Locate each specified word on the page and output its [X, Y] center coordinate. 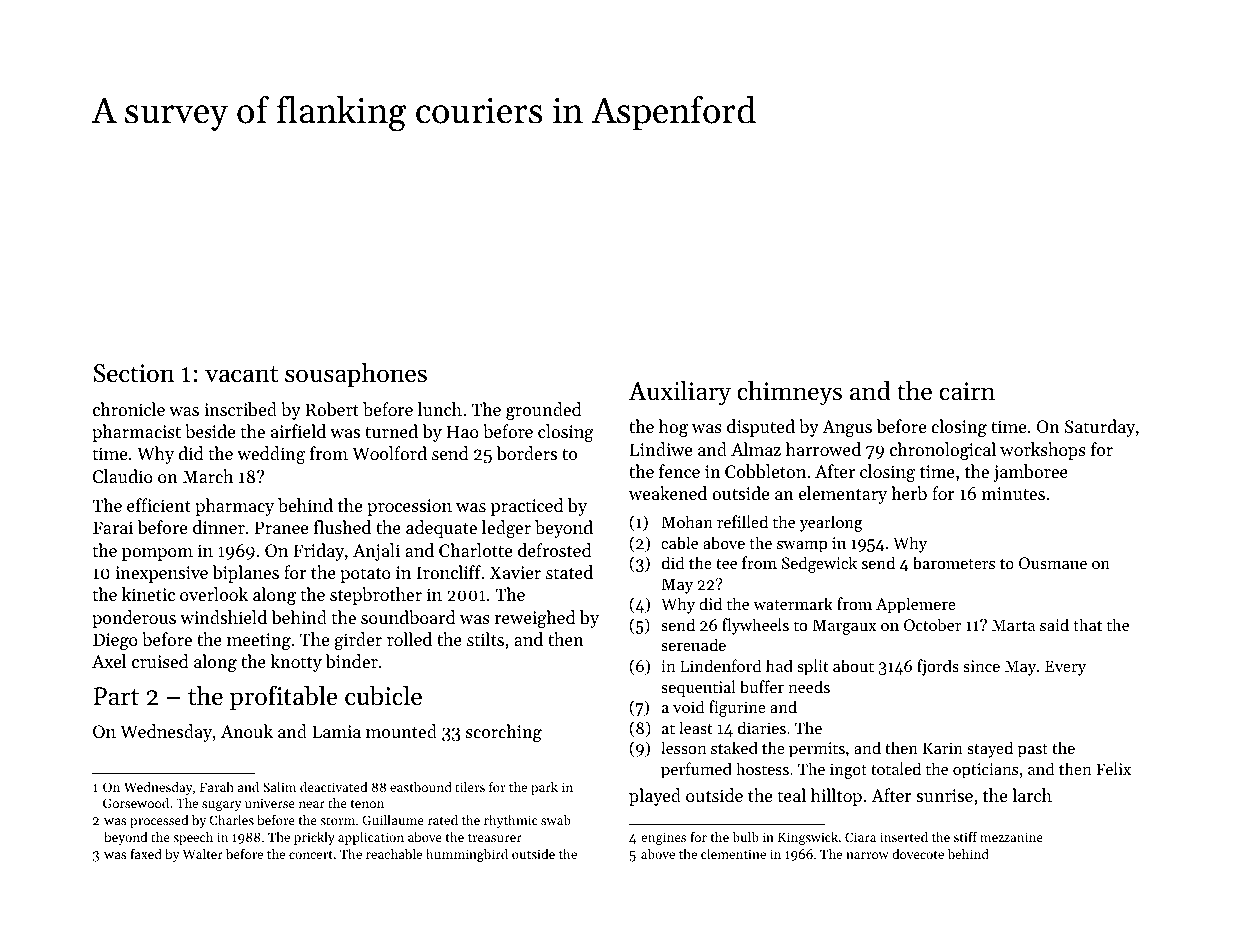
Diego [115, 641]
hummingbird [467, 855]
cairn [967, 391]
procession [409, 507]
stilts [485, 639]
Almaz [756, 449]
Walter [203, 854]
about [853, 665]
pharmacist [136, 433]
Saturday [1100, 428]
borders [527, 453]
